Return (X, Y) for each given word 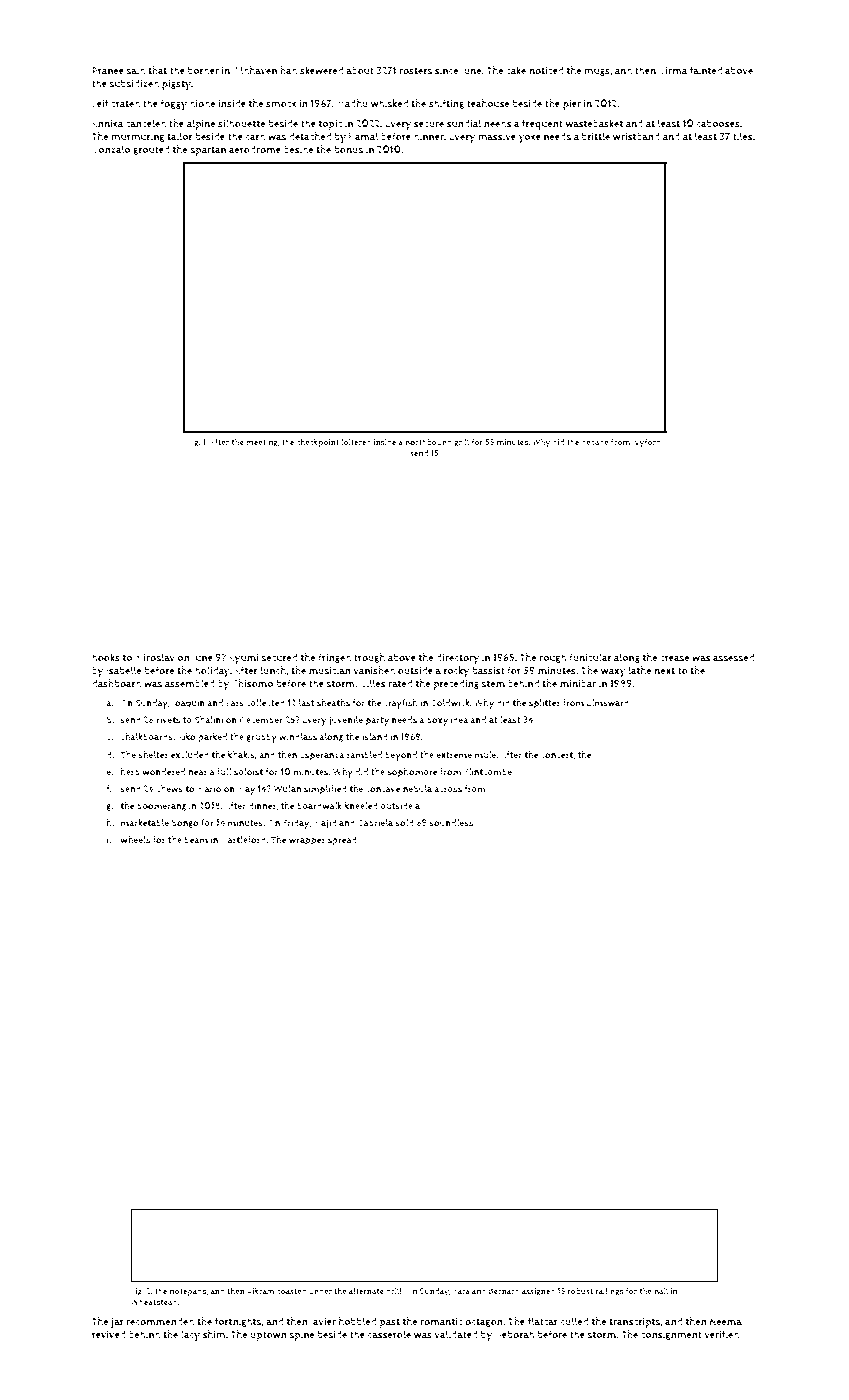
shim (214, 1334)
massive (497, 137)
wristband (636, 136)
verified (721, 1334)
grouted (151, 150)
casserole (389, 1334)
